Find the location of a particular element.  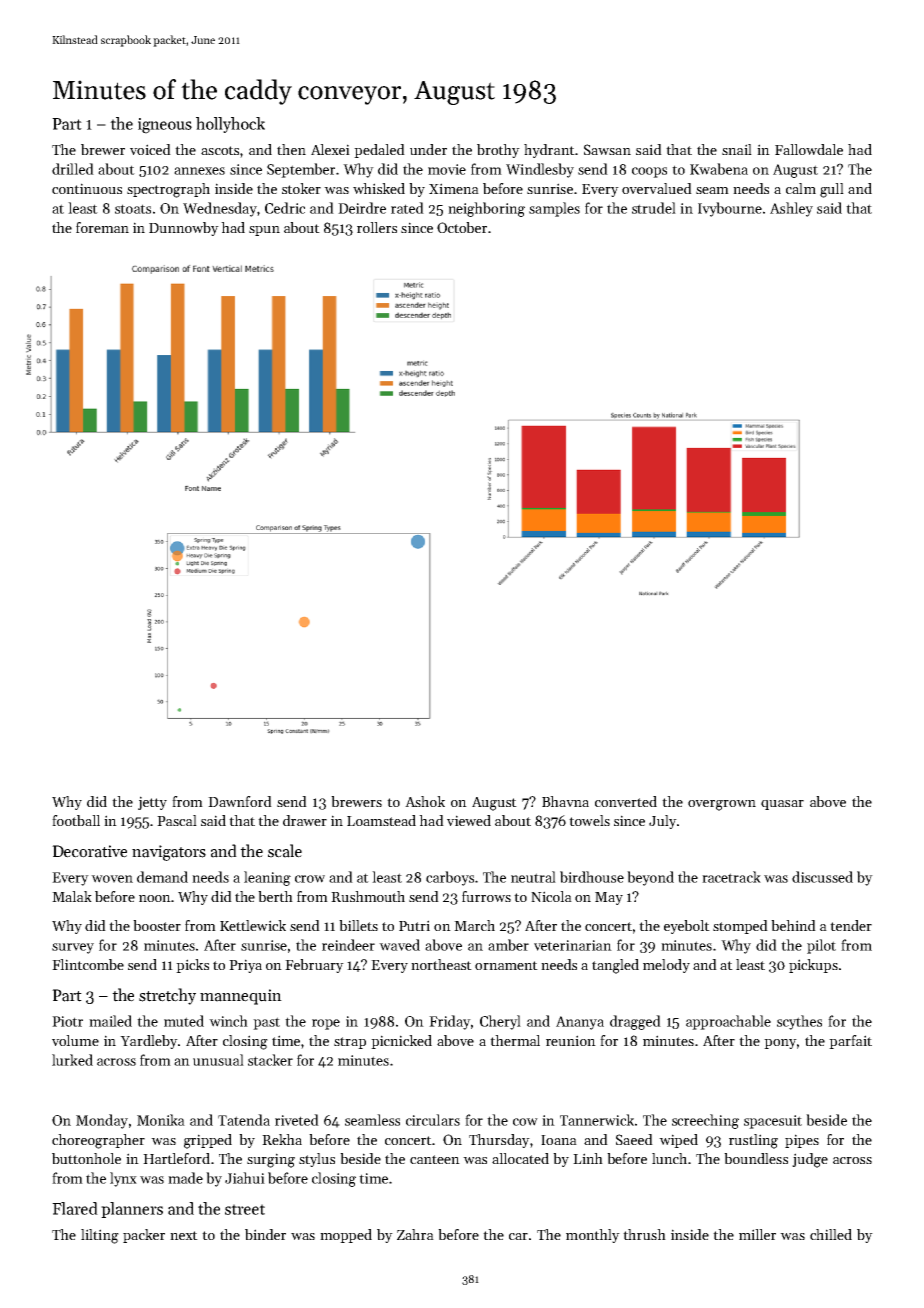

Fallowdale is located at coordinates (809, 149).
